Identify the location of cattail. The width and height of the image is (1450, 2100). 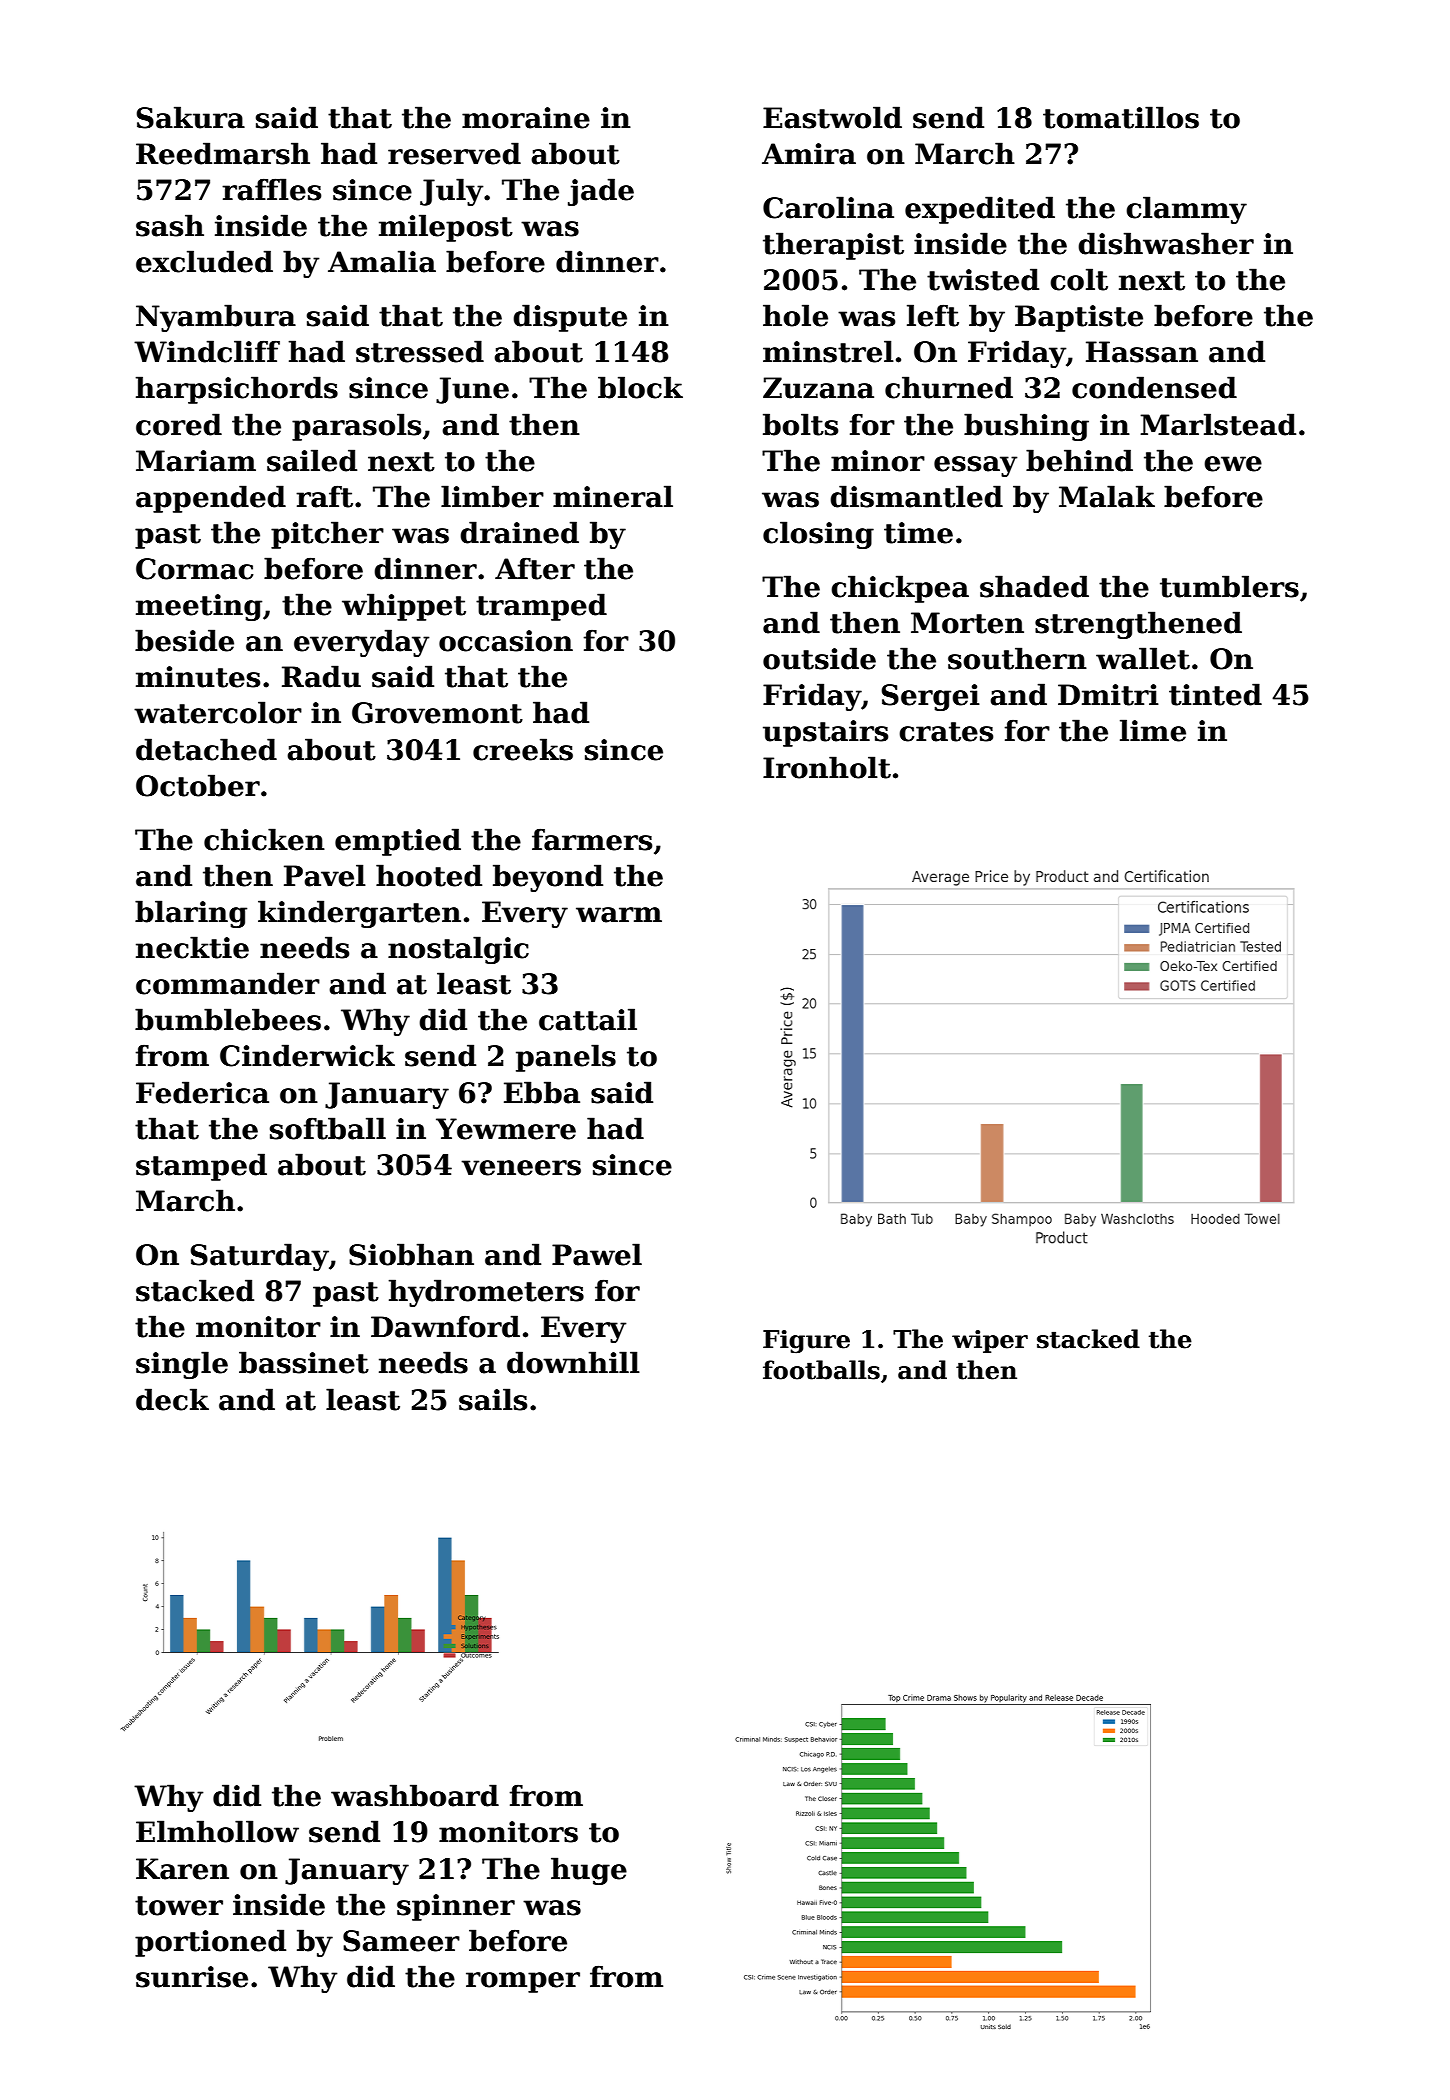
(588, 1019).
